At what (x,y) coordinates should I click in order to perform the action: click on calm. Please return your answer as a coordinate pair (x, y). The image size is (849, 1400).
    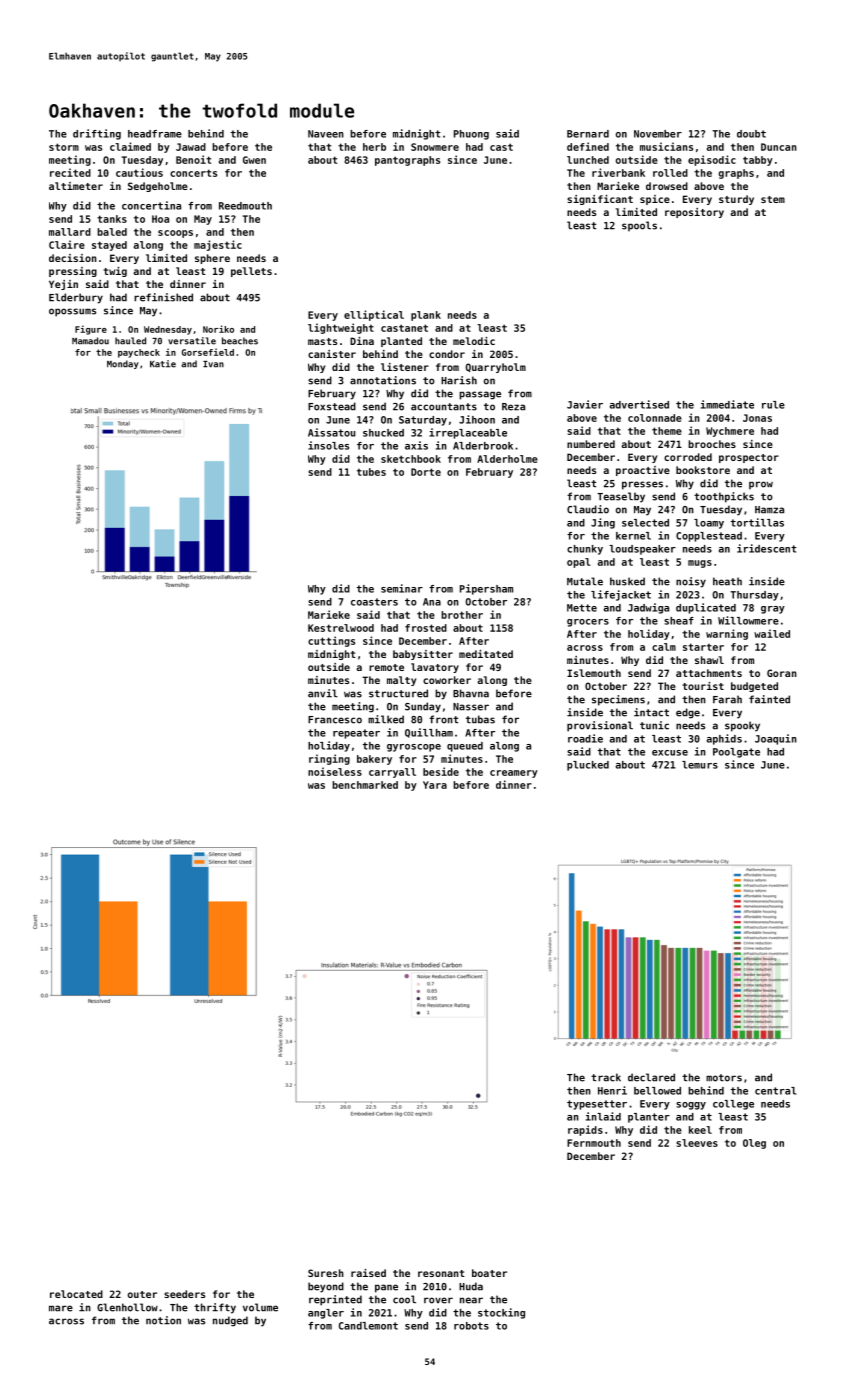
    Looking at the image, I should click on (664, 647).
